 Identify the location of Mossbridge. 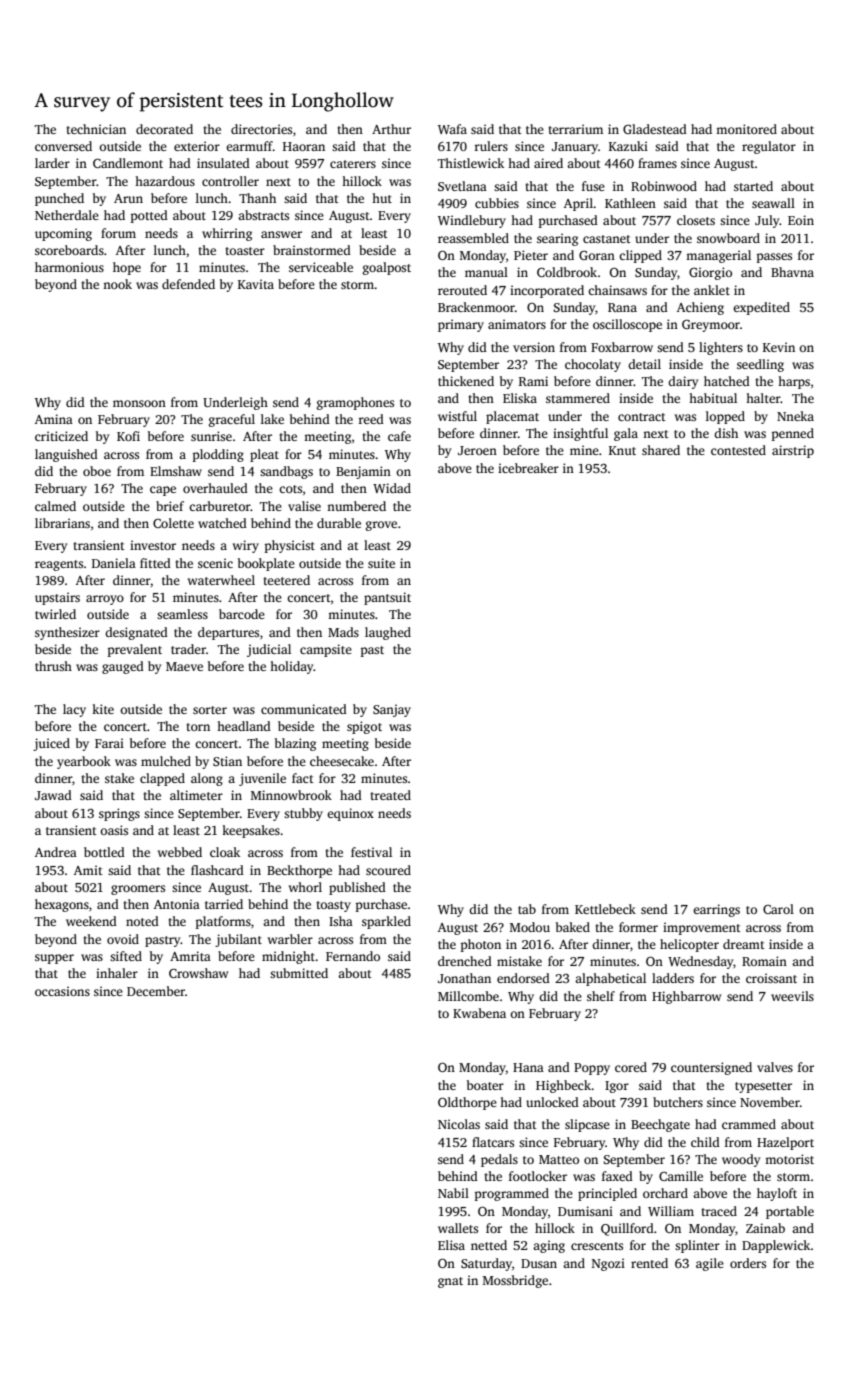
(515, 1281).
